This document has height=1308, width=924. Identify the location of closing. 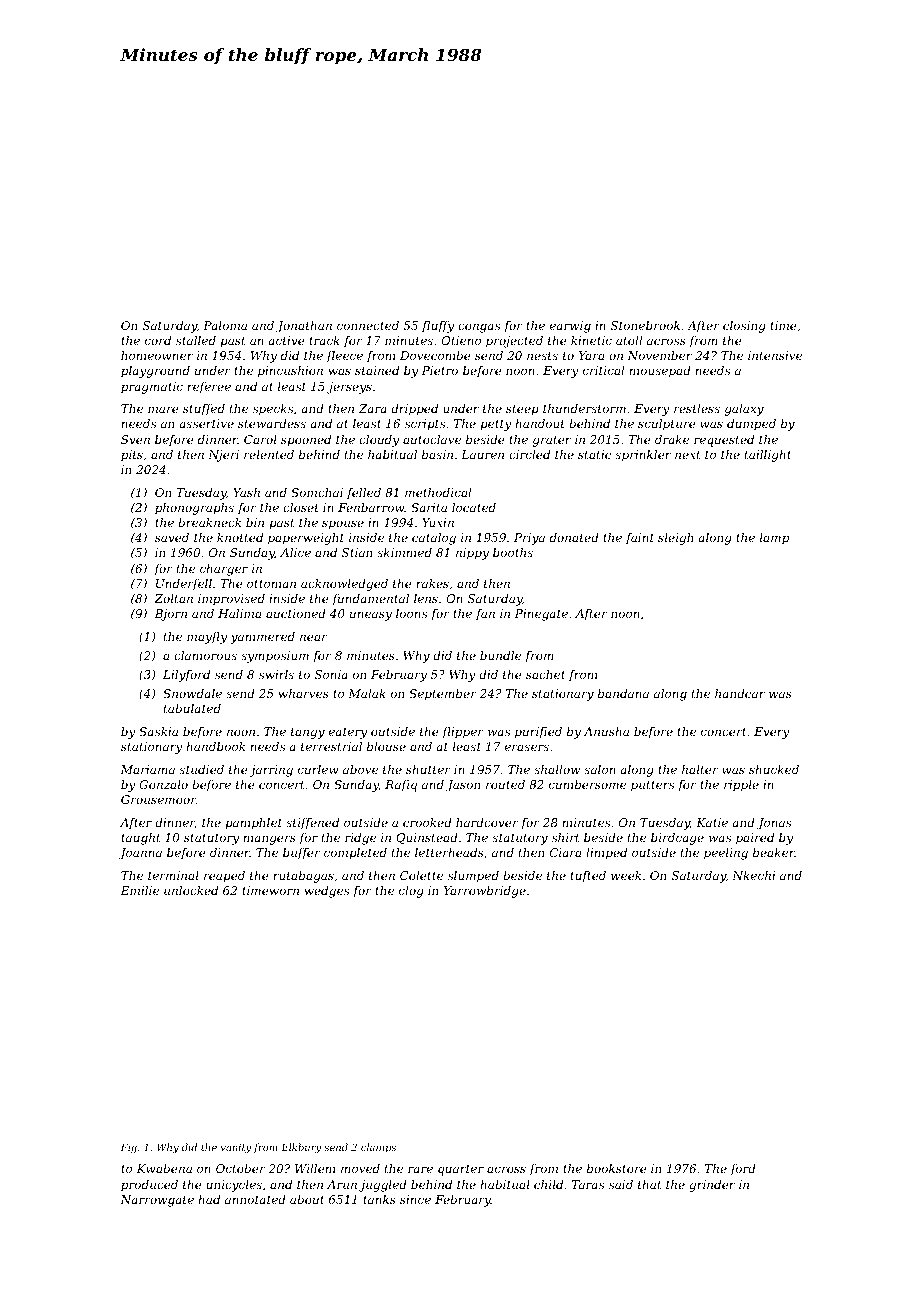
(744, 327).
